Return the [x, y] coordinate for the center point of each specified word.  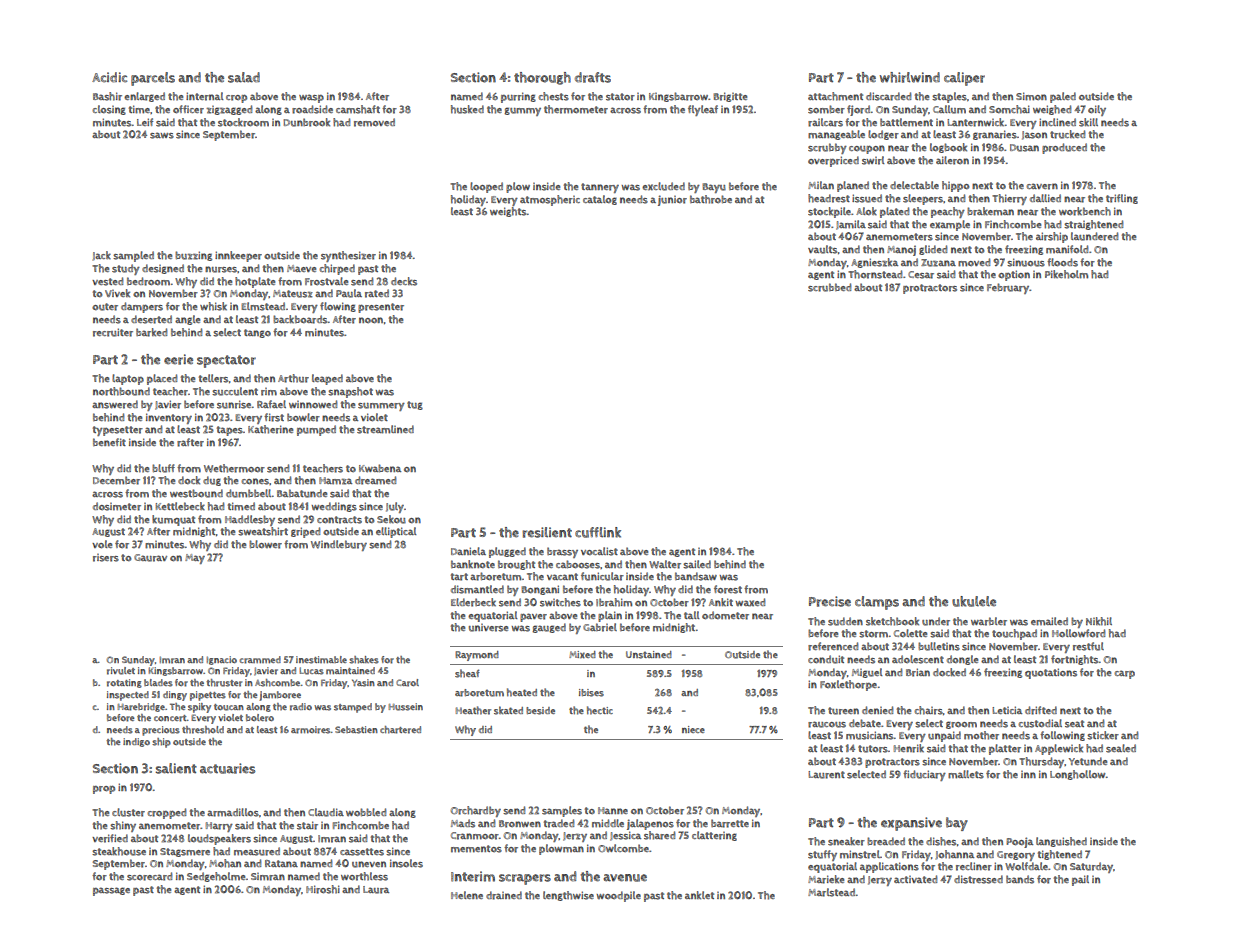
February [1008, 288]
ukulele [974, 601]
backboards [300, 319]
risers [106, 558]
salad [244, 77]
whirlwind [910, 77]
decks [404, 281]
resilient [547, 532]
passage [111, 891]
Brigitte [730, 97]
